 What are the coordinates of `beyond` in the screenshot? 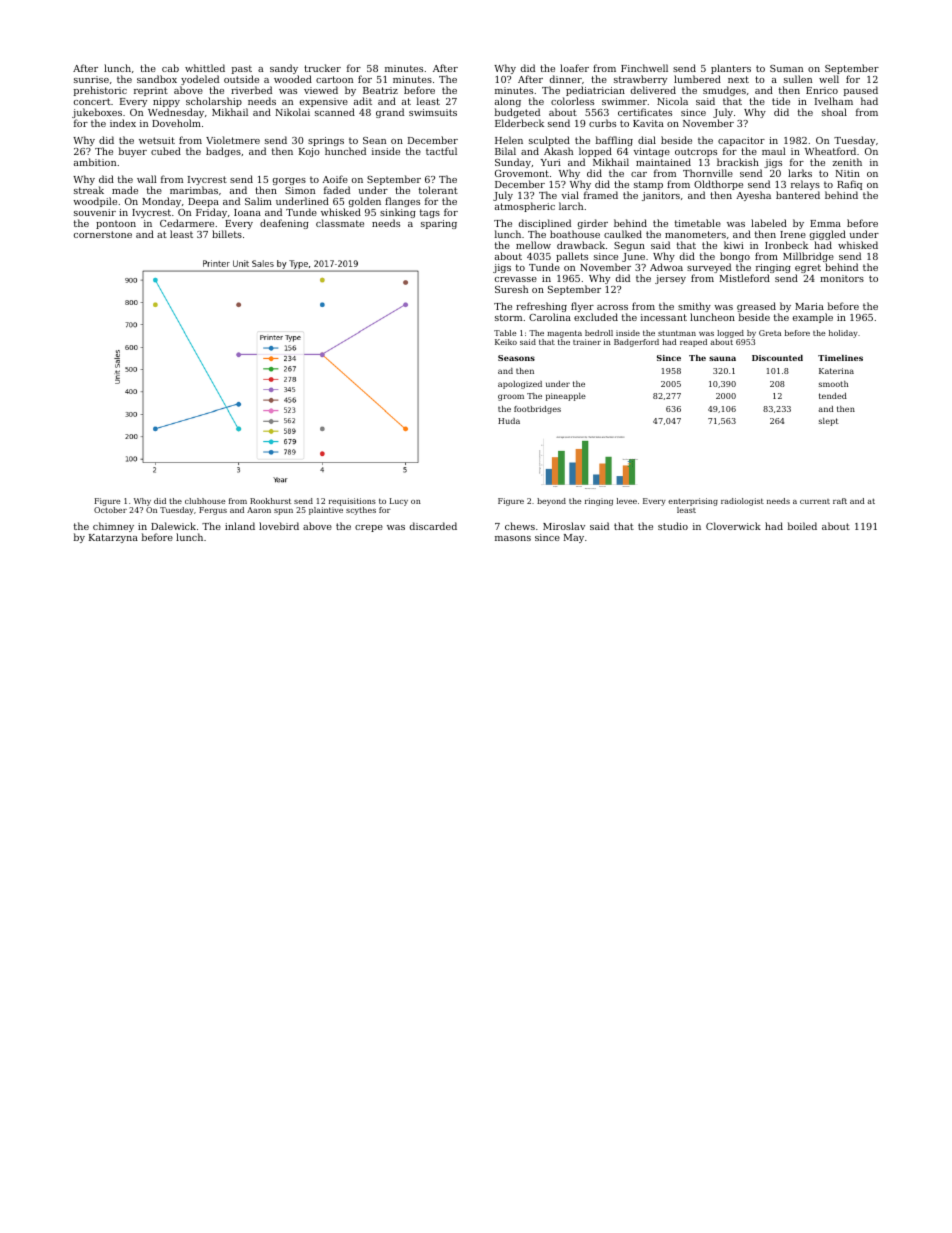 It's located at (551, 502).
